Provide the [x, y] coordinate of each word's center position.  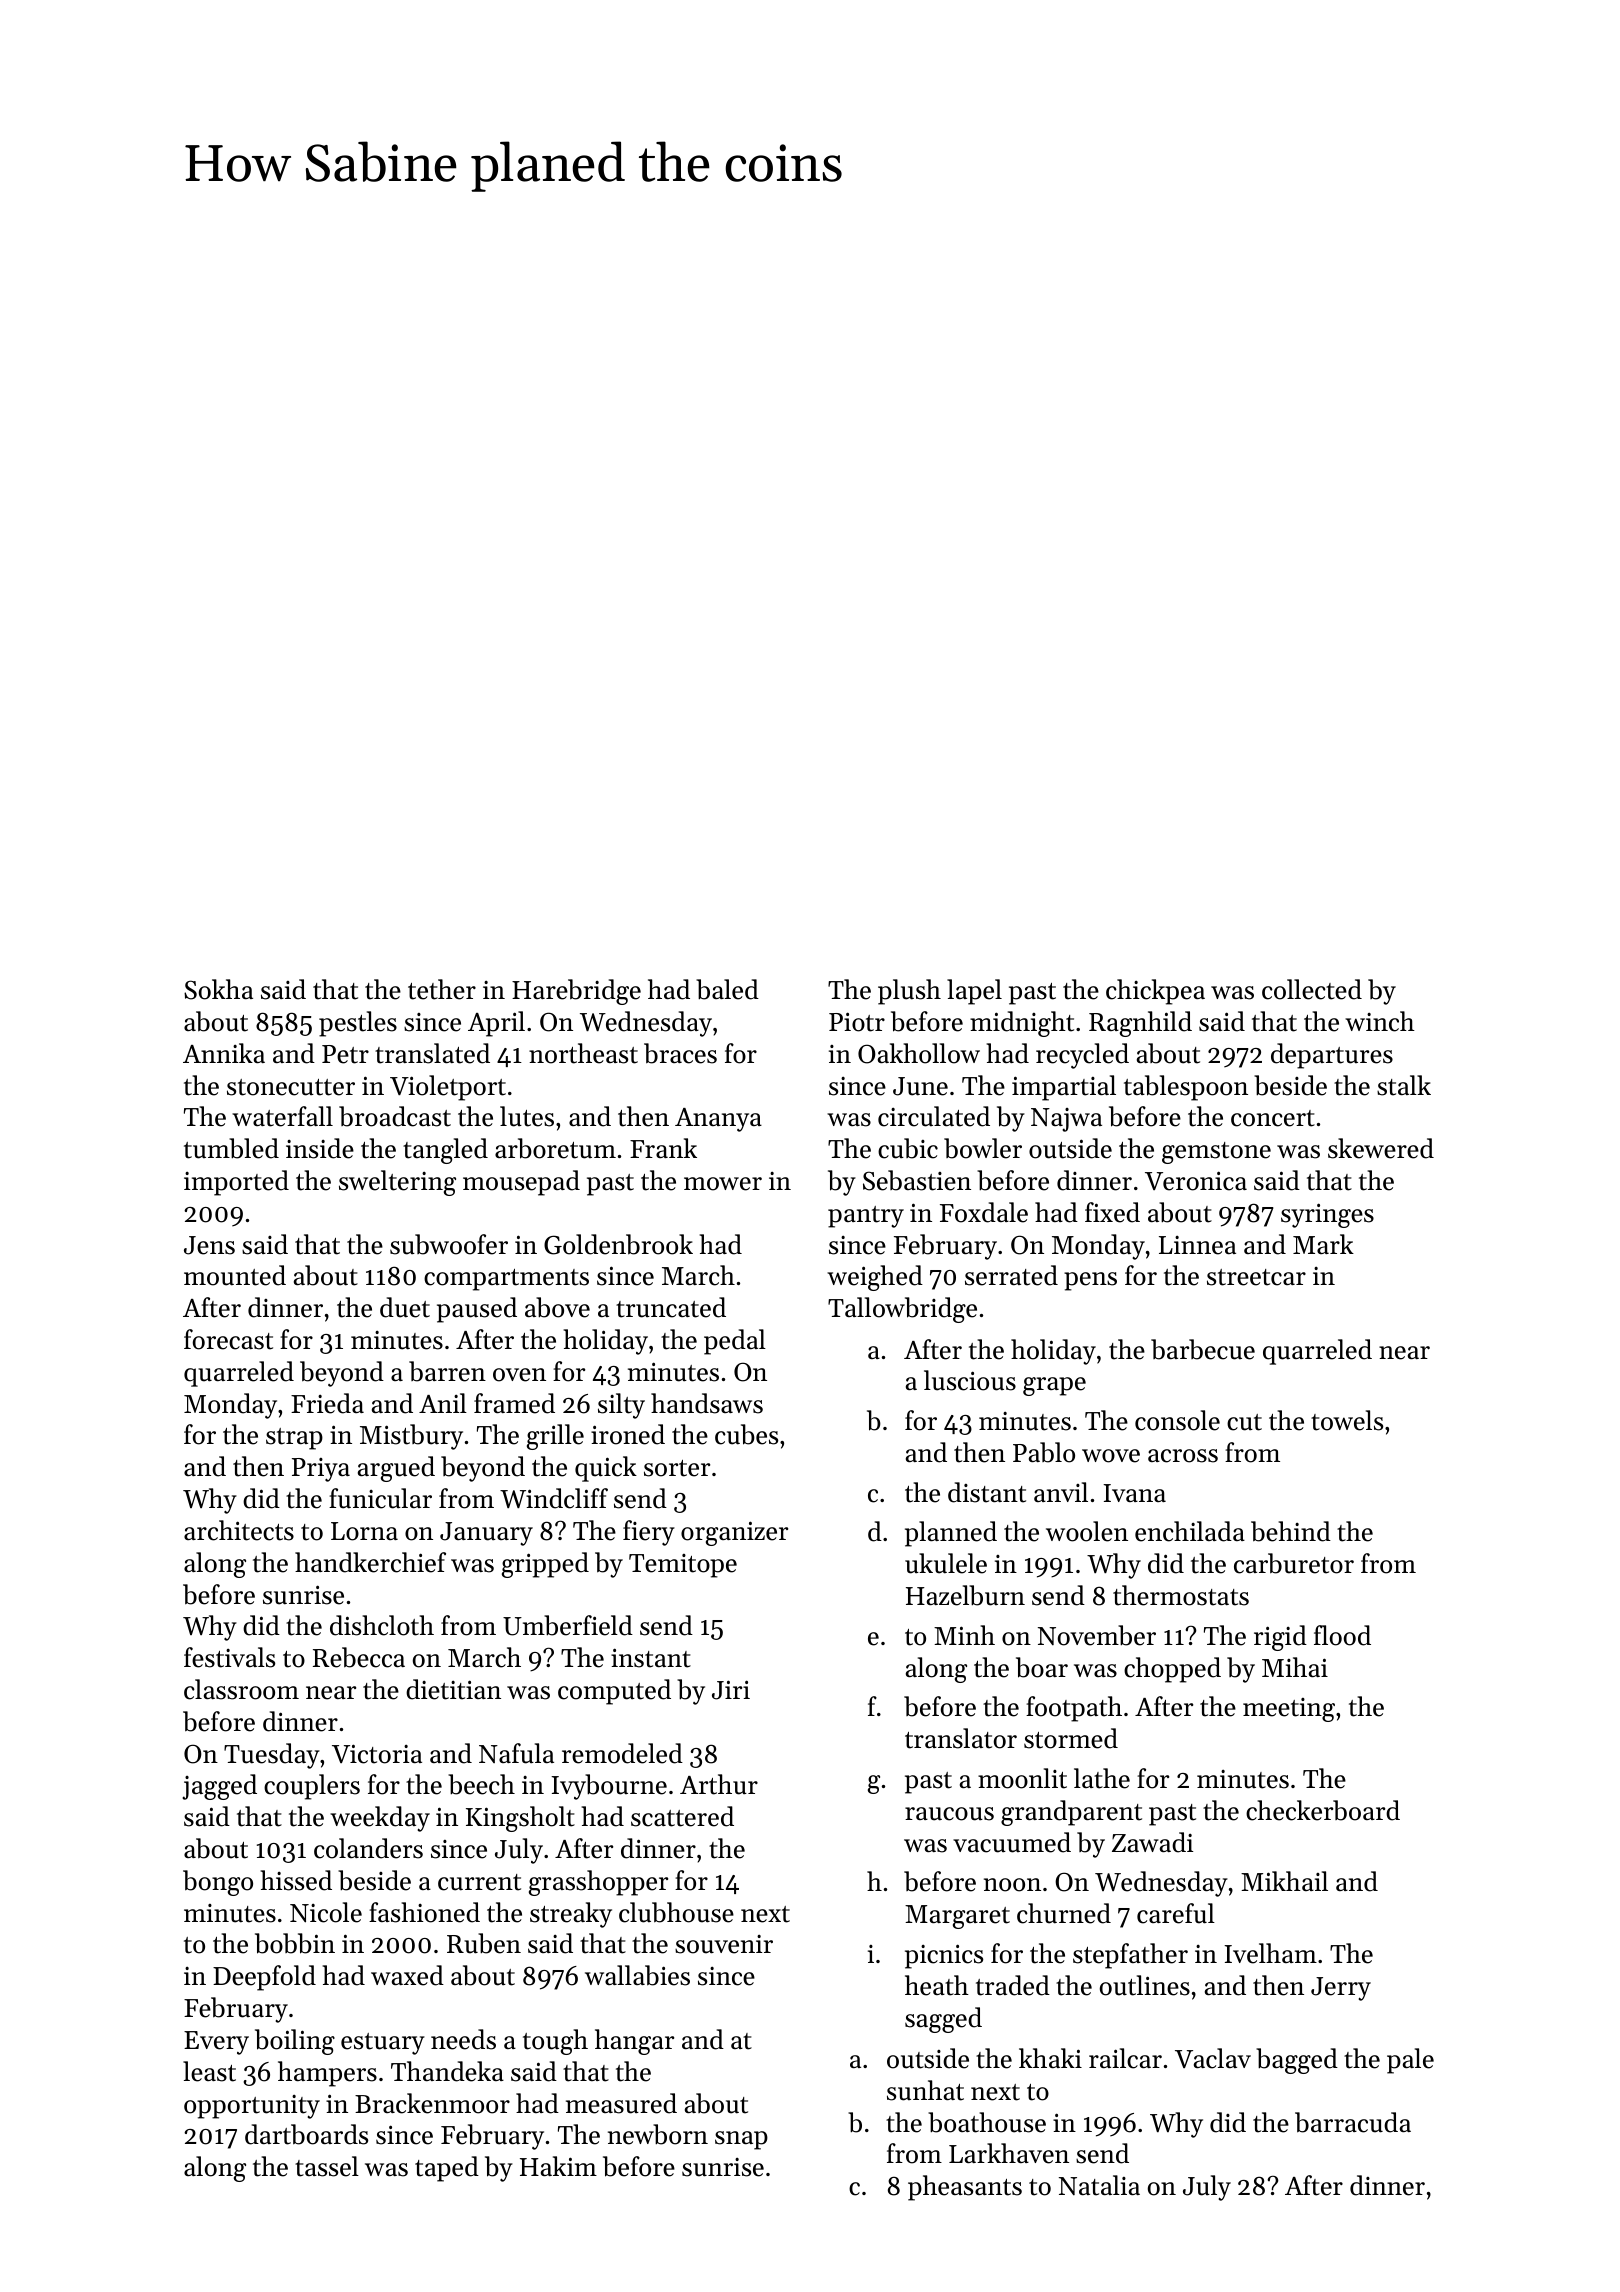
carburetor [1294, 1563]
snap [741, 2140]
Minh [964, 1635]
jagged [219, 1787]
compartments [506, 1280]
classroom [241, 1689]
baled [727, 989]
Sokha [218, 989]
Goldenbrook [618, 1244]
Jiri [731, 1690]
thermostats [1181, 1595]
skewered [1381, 1148]
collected [1312, 989]
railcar [1125, 2058]
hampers [327, 2074]
